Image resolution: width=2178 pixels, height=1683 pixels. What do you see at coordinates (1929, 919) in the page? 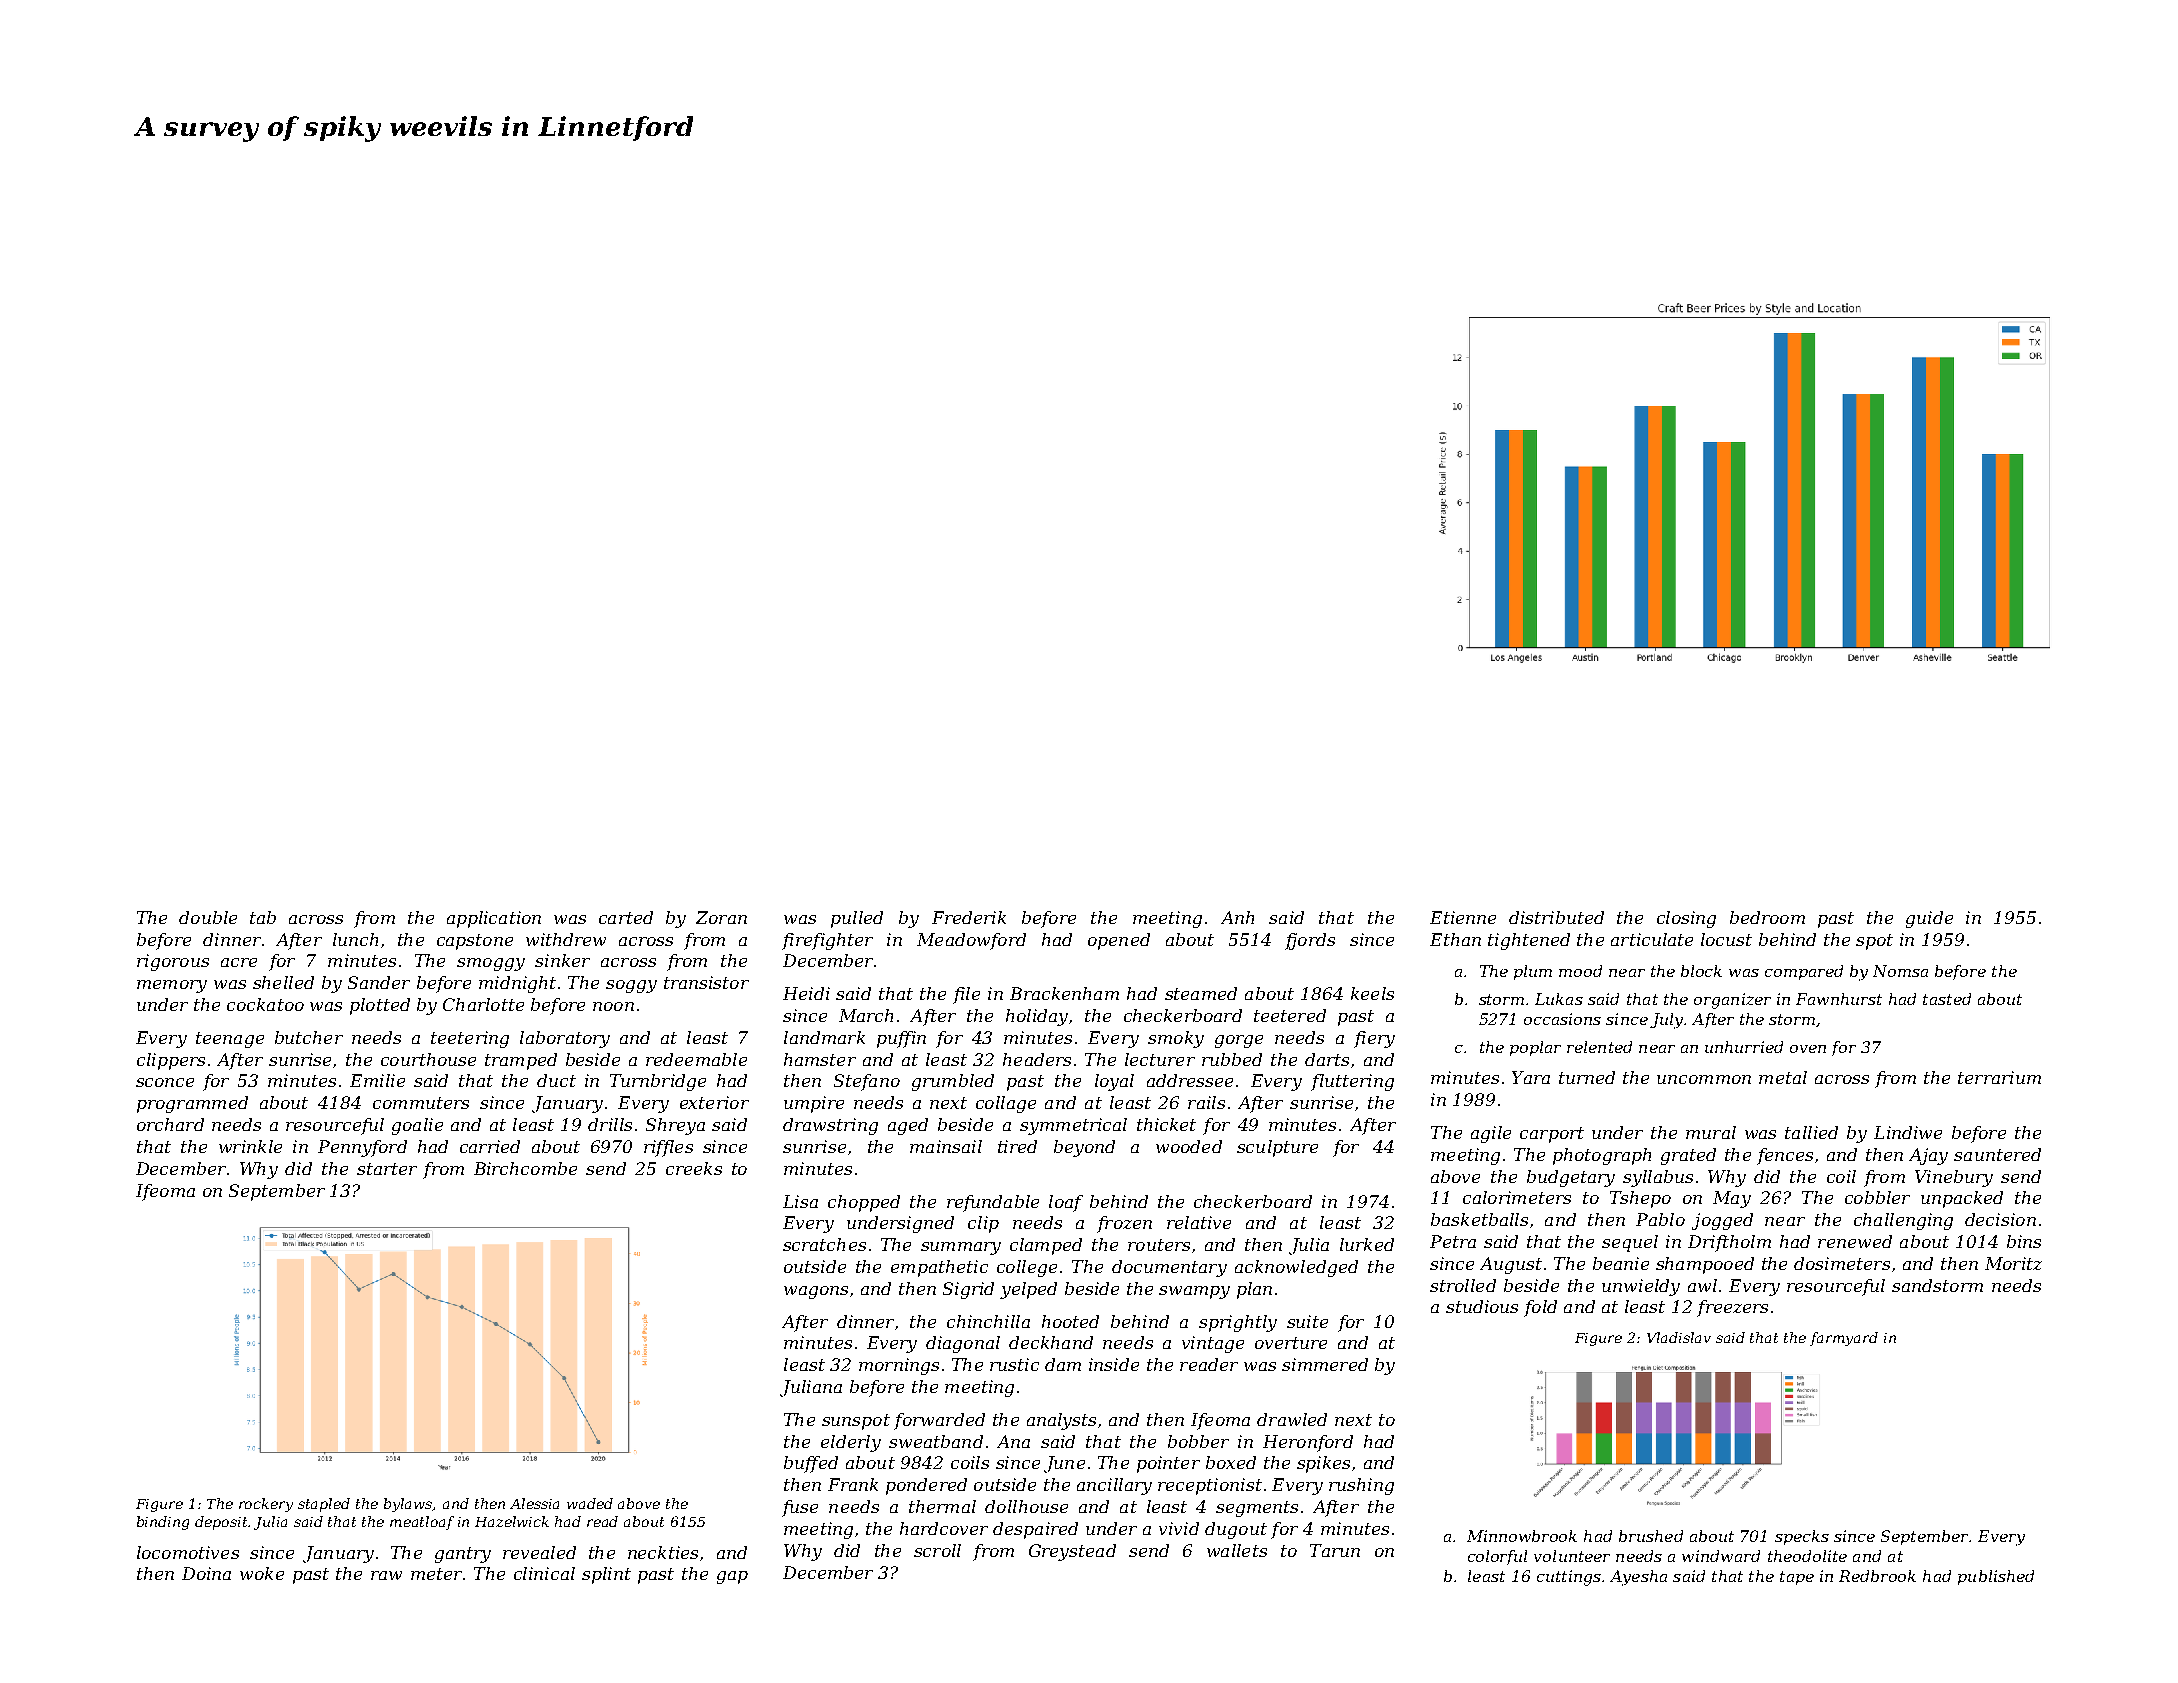
I see `guide` at bounding box center [1929, 919].
